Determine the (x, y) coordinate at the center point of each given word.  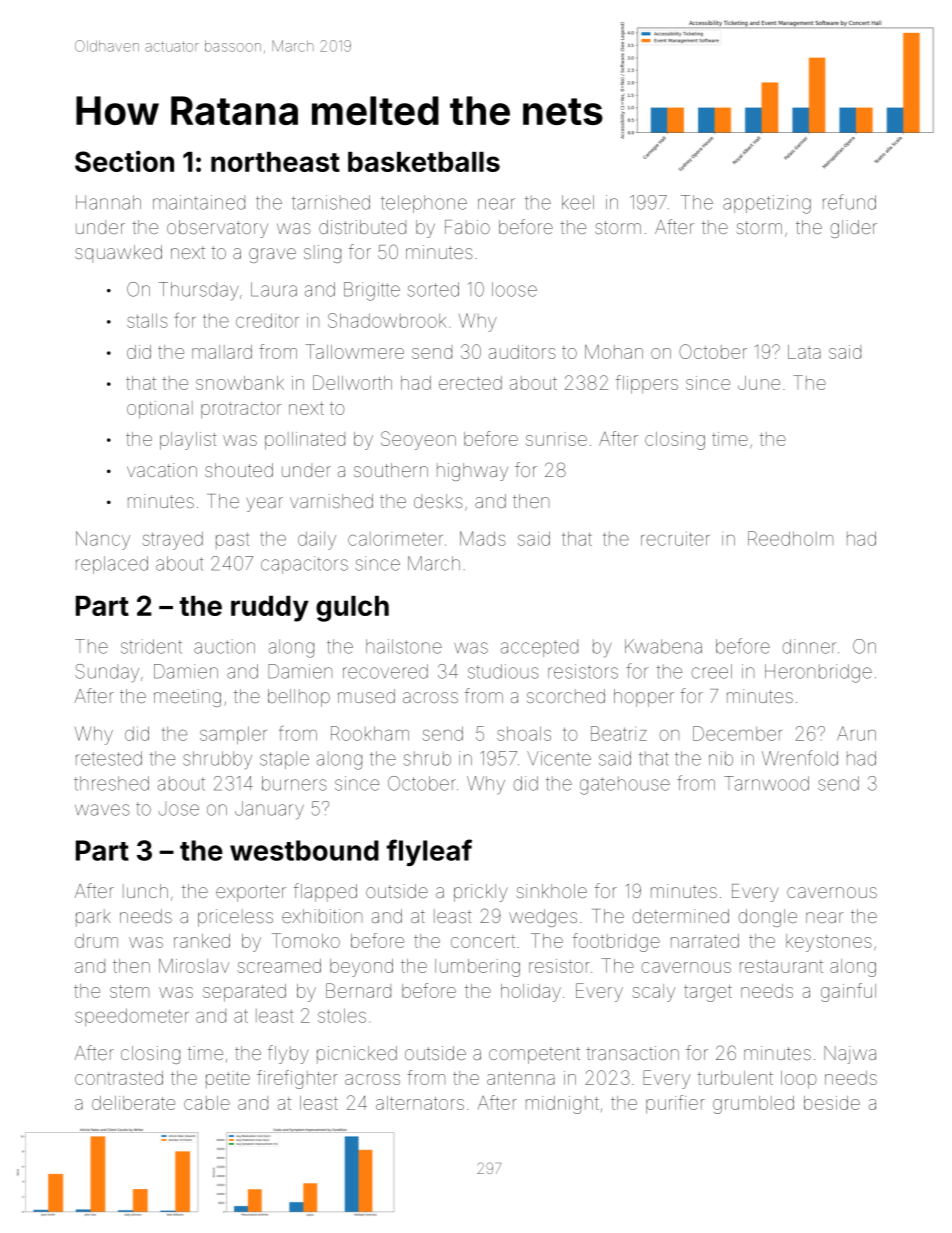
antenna (521, 1078)
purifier (675, 1104)
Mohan (614, 352)
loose (514, 289)
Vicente (559, 758)
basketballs (424, 162)
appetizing (767, 204)
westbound (304, 850)
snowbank (240, 383)
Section (124, 161)
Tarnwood (766, 783)
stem (129, 991)
